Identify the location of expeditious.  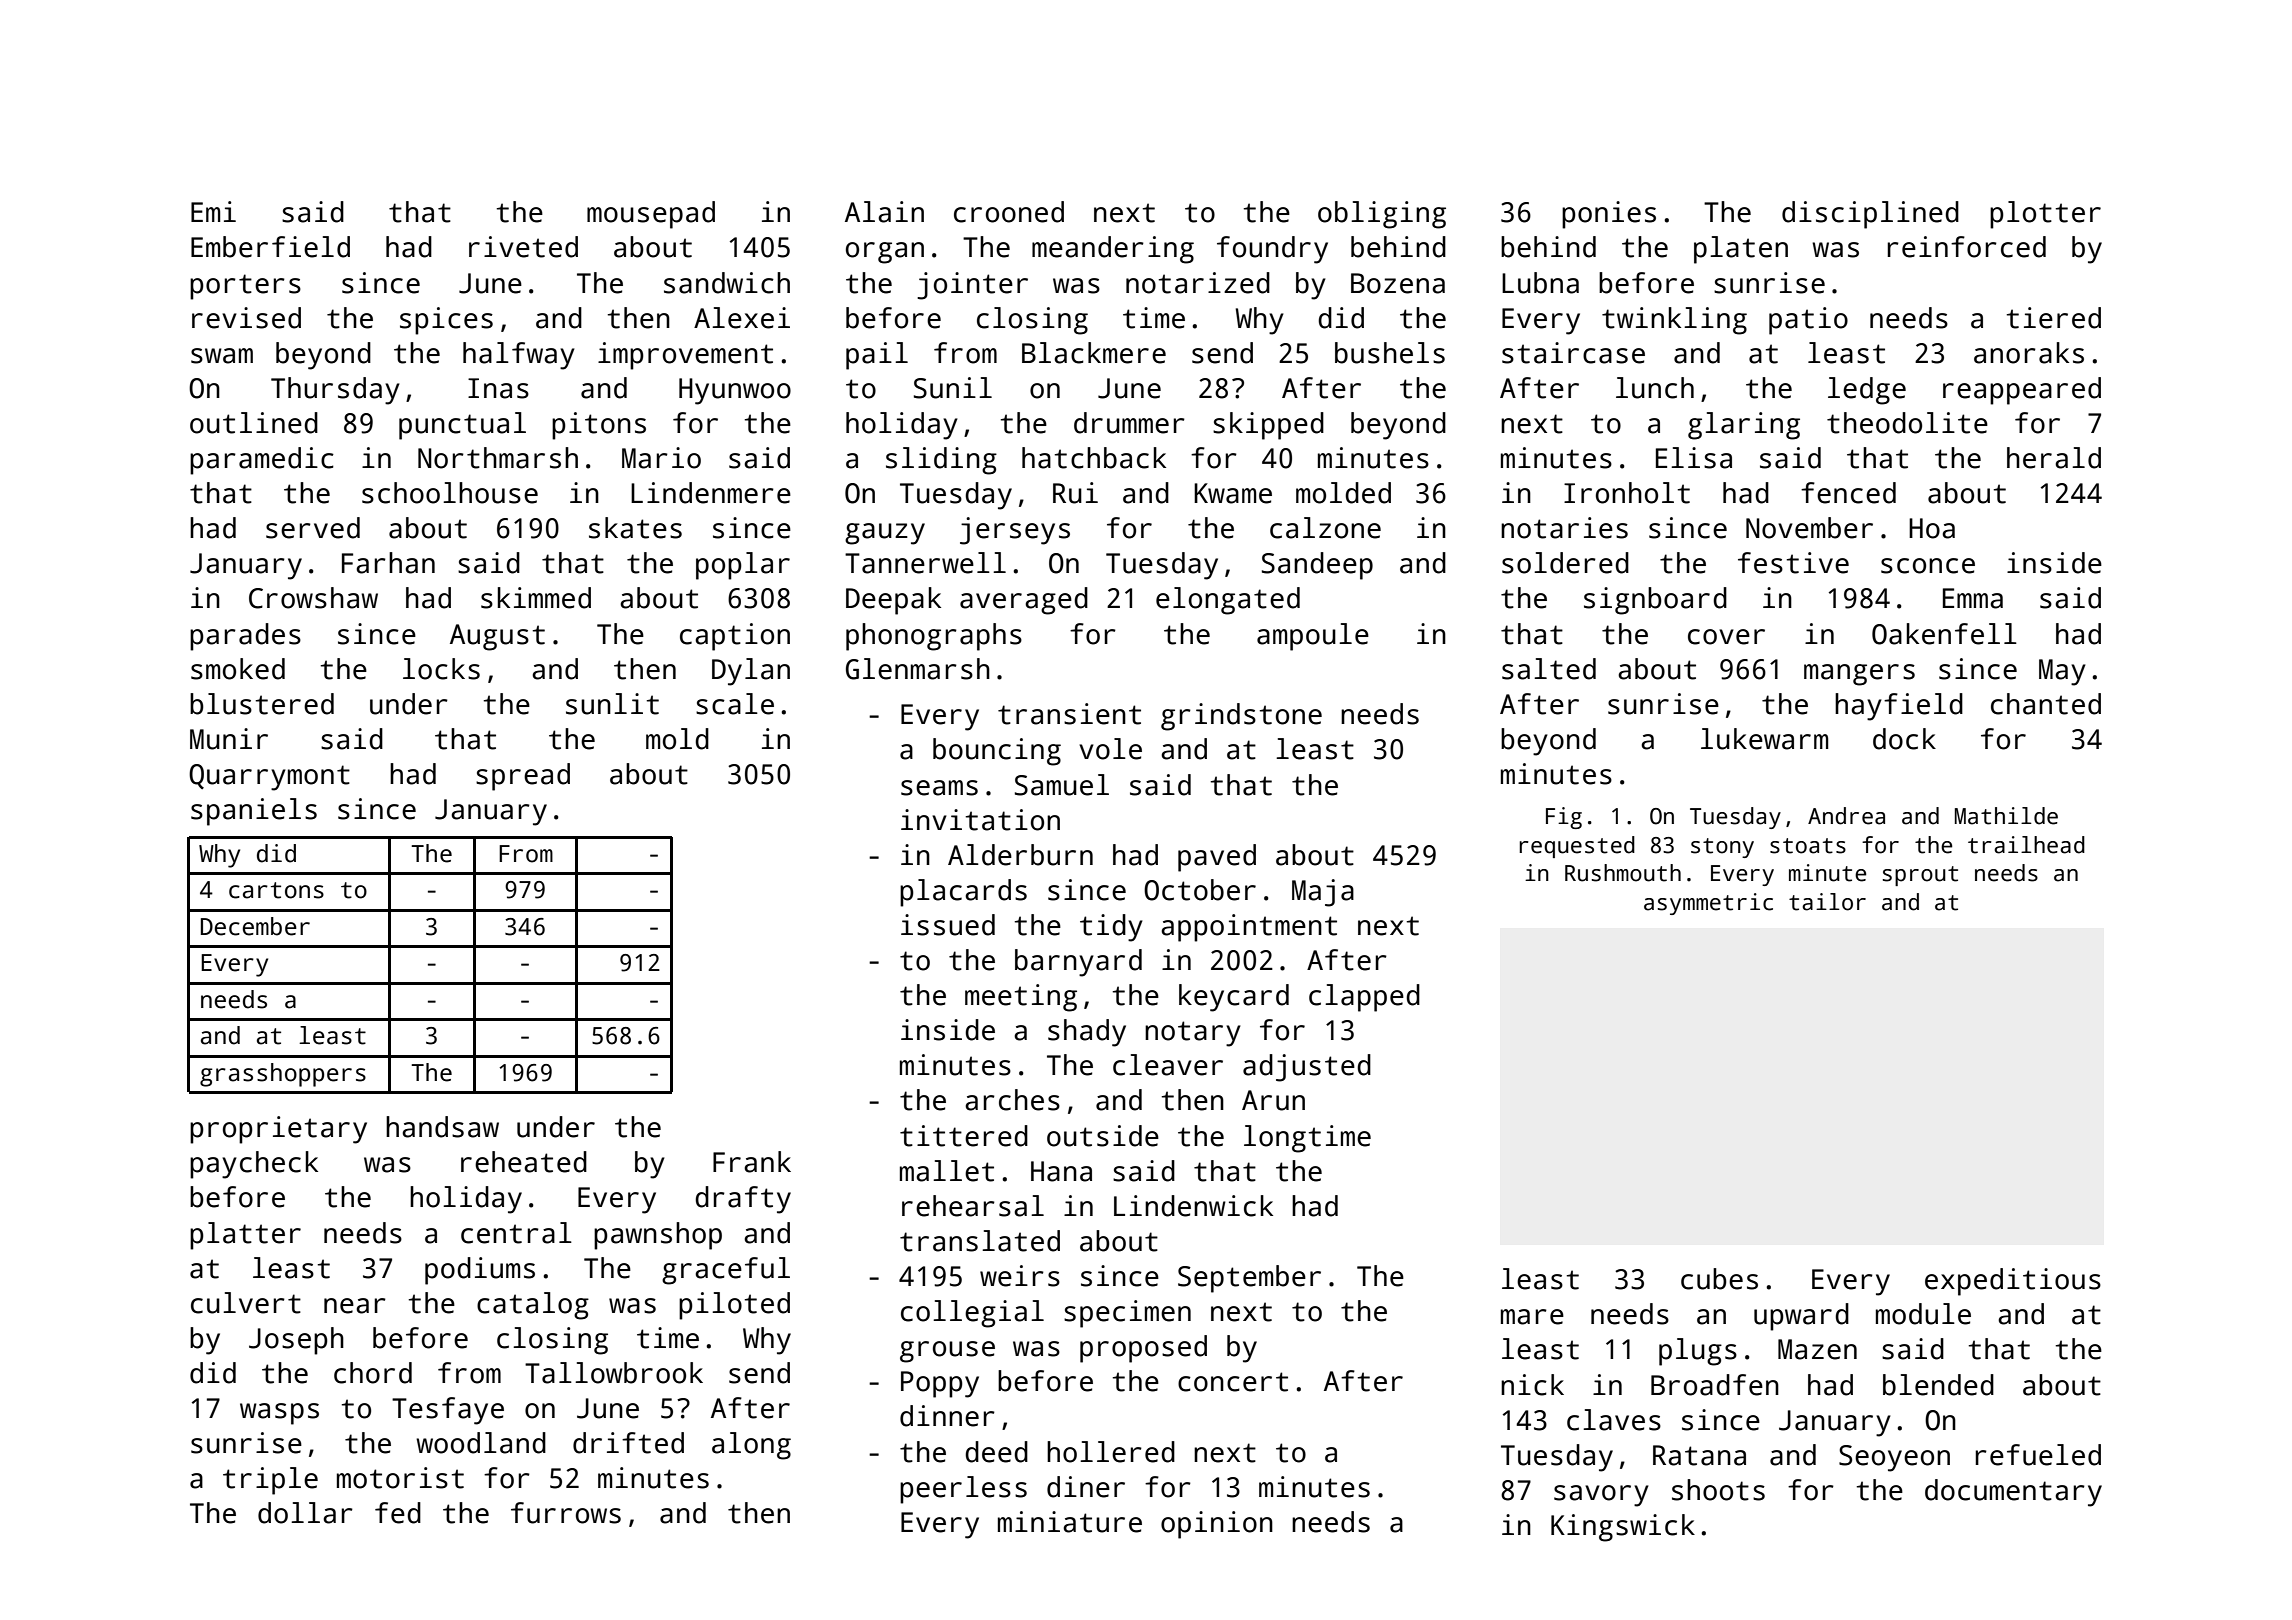
(2013, 1282).
